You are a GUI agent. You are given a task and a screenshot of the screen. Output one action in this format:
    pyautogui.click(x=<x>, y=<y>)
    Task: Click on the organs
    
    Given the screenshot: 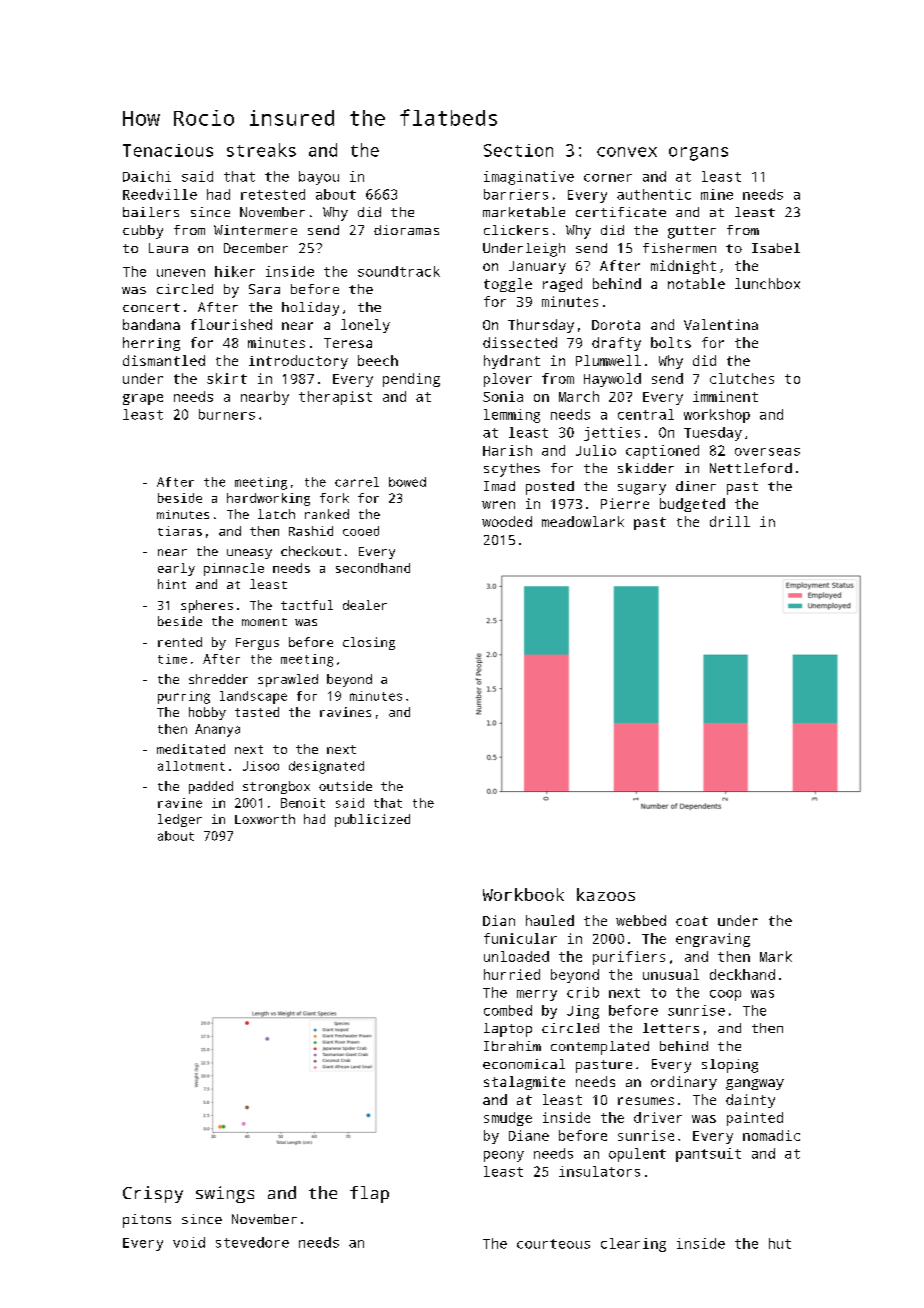 What is the action you would take?
    pyautogui.click(x=698, y=154)
